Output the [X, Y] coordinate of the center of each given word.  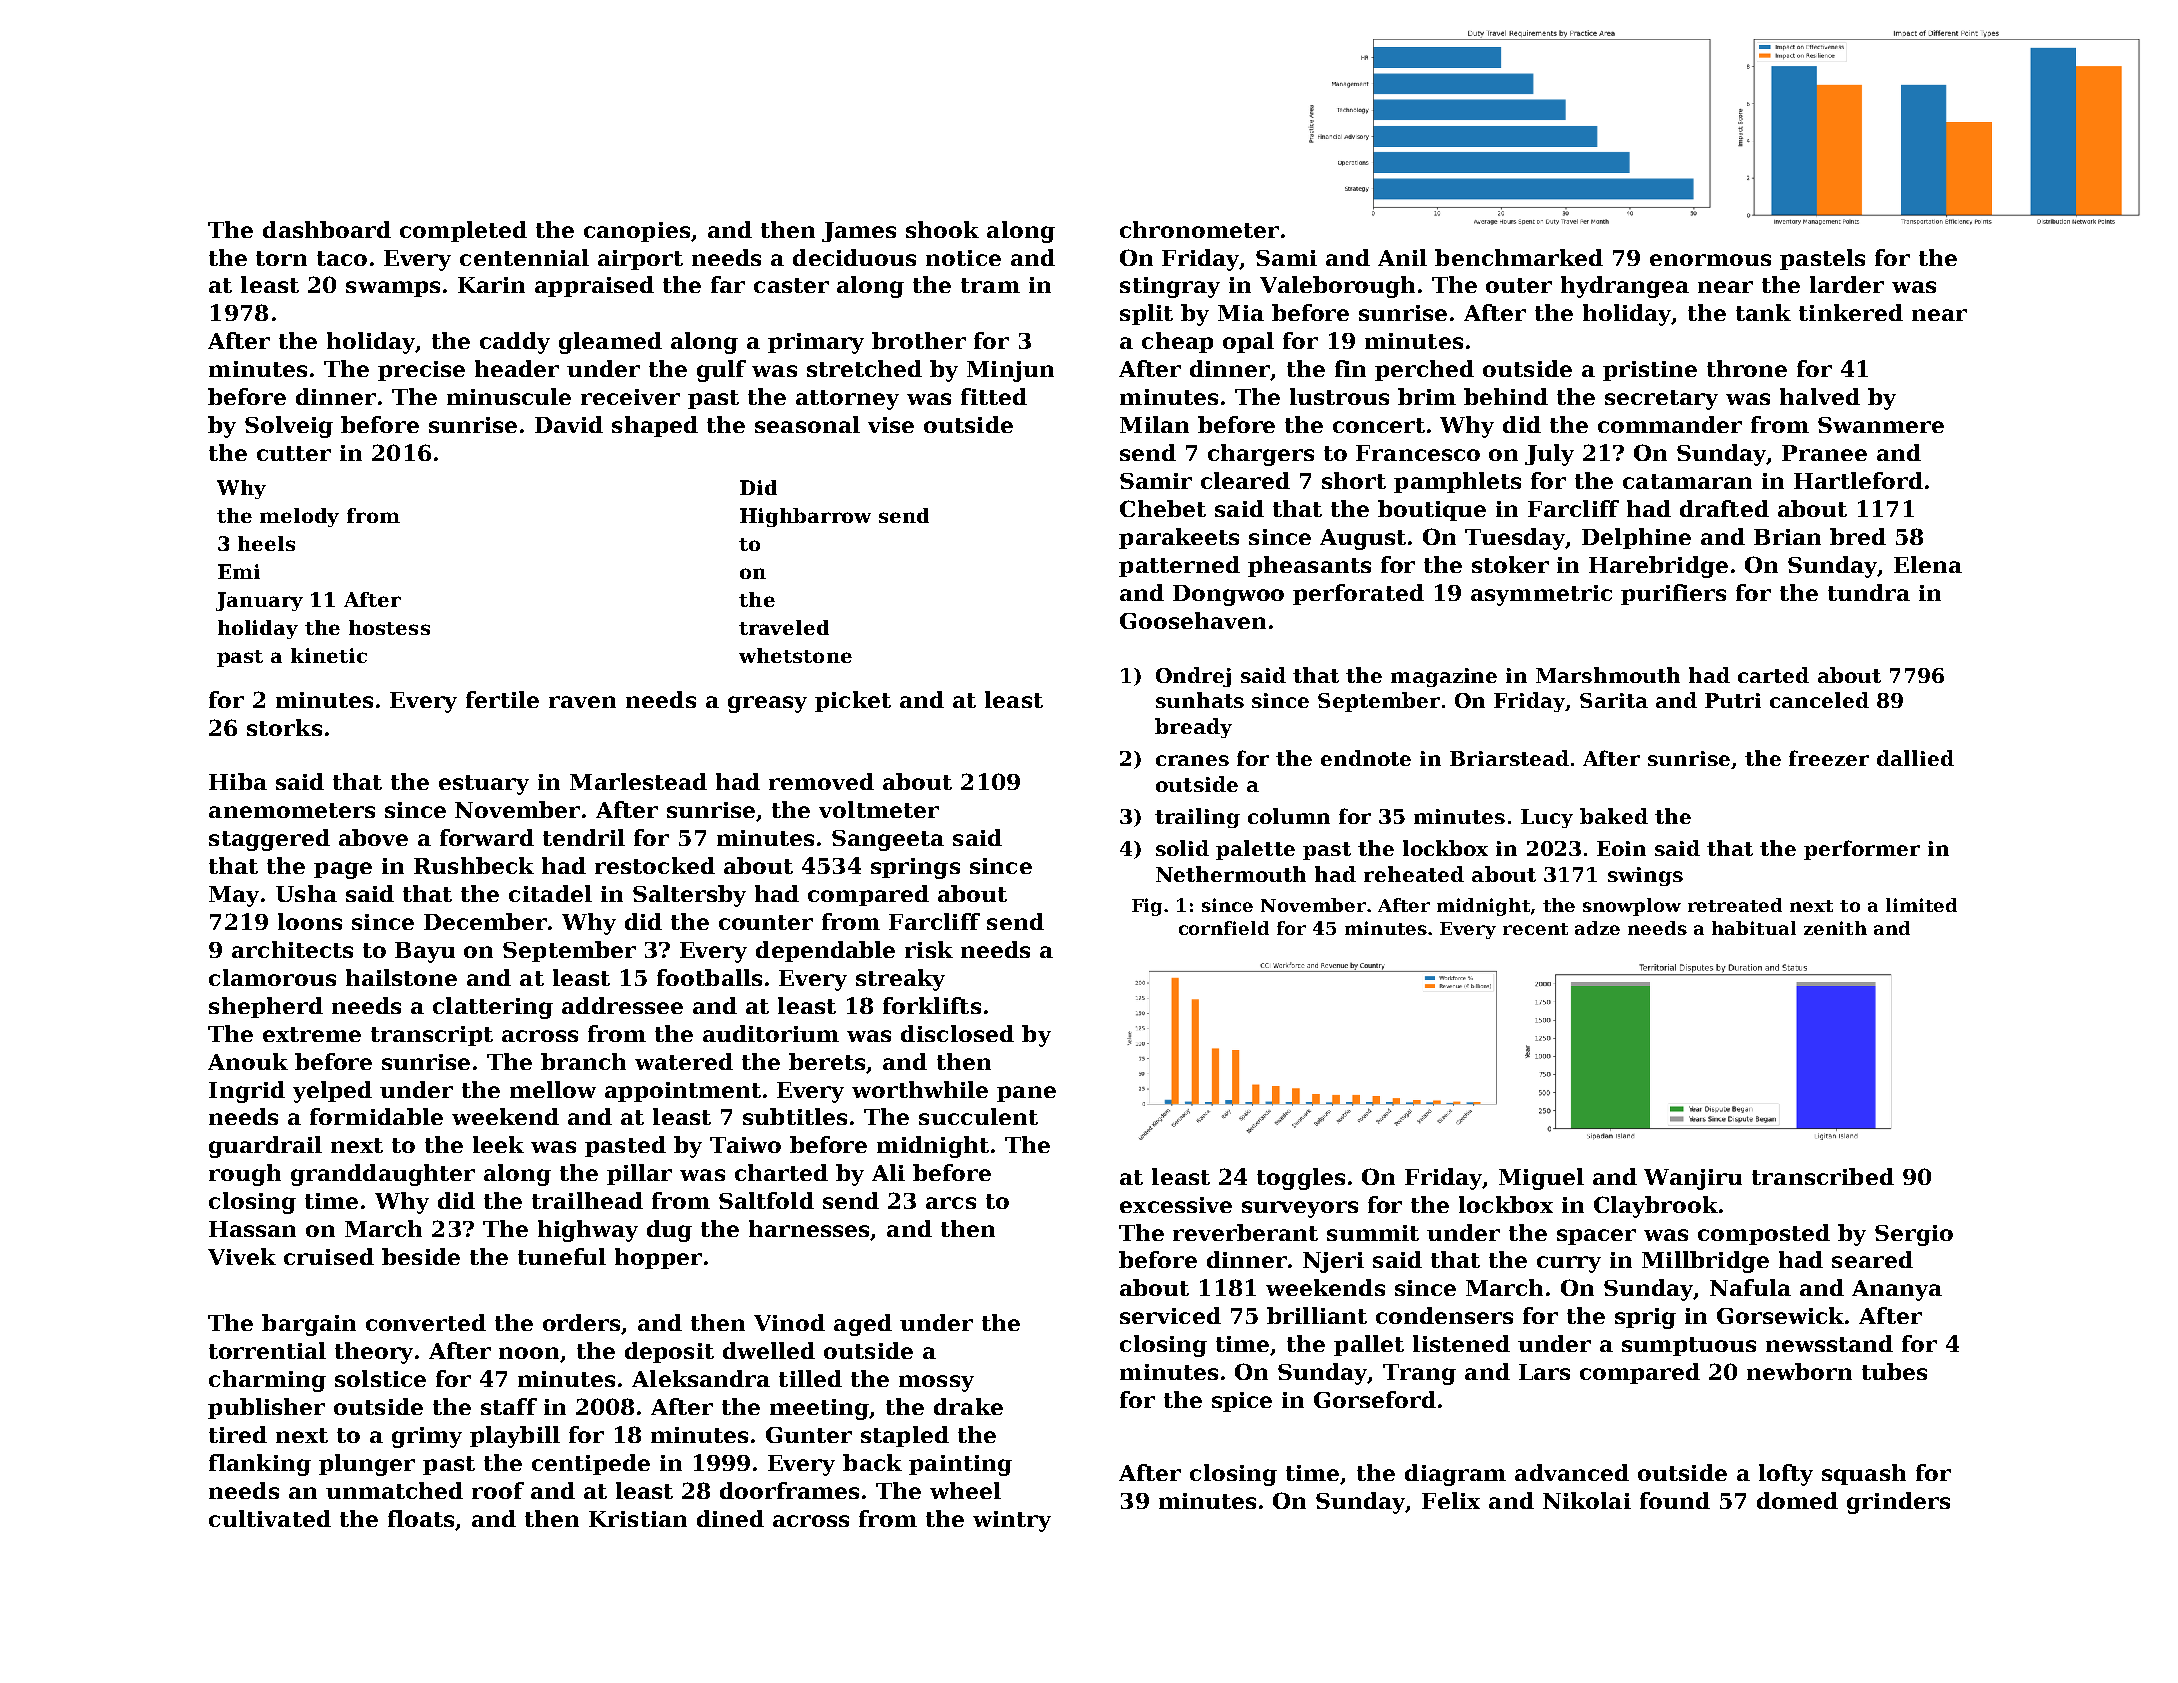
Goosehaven [1193, 620]
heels [266, 543]
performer [1862, 850]
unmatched [394, 1490]
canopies [637, 232]
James [859, 232]
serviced [1170, 1315]
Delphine [1636, 538]
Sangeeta [888, 840]
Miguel [1541, 1179]
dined [730, 1518]
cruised [329, 1256]
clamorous [272, 977]
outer [1519, 285]
